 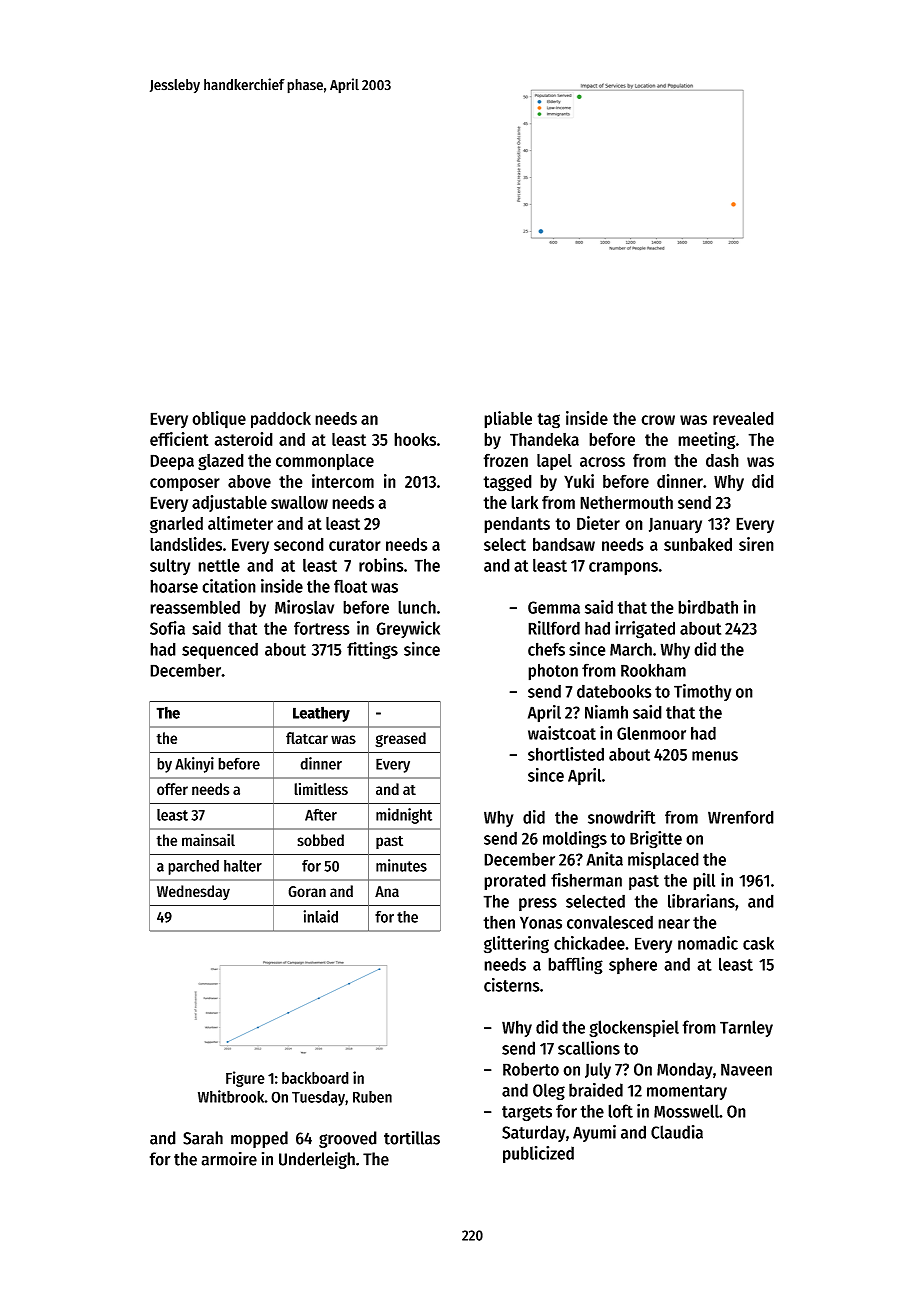 I want to click on shortlisted, so click(x=566, y=754).
